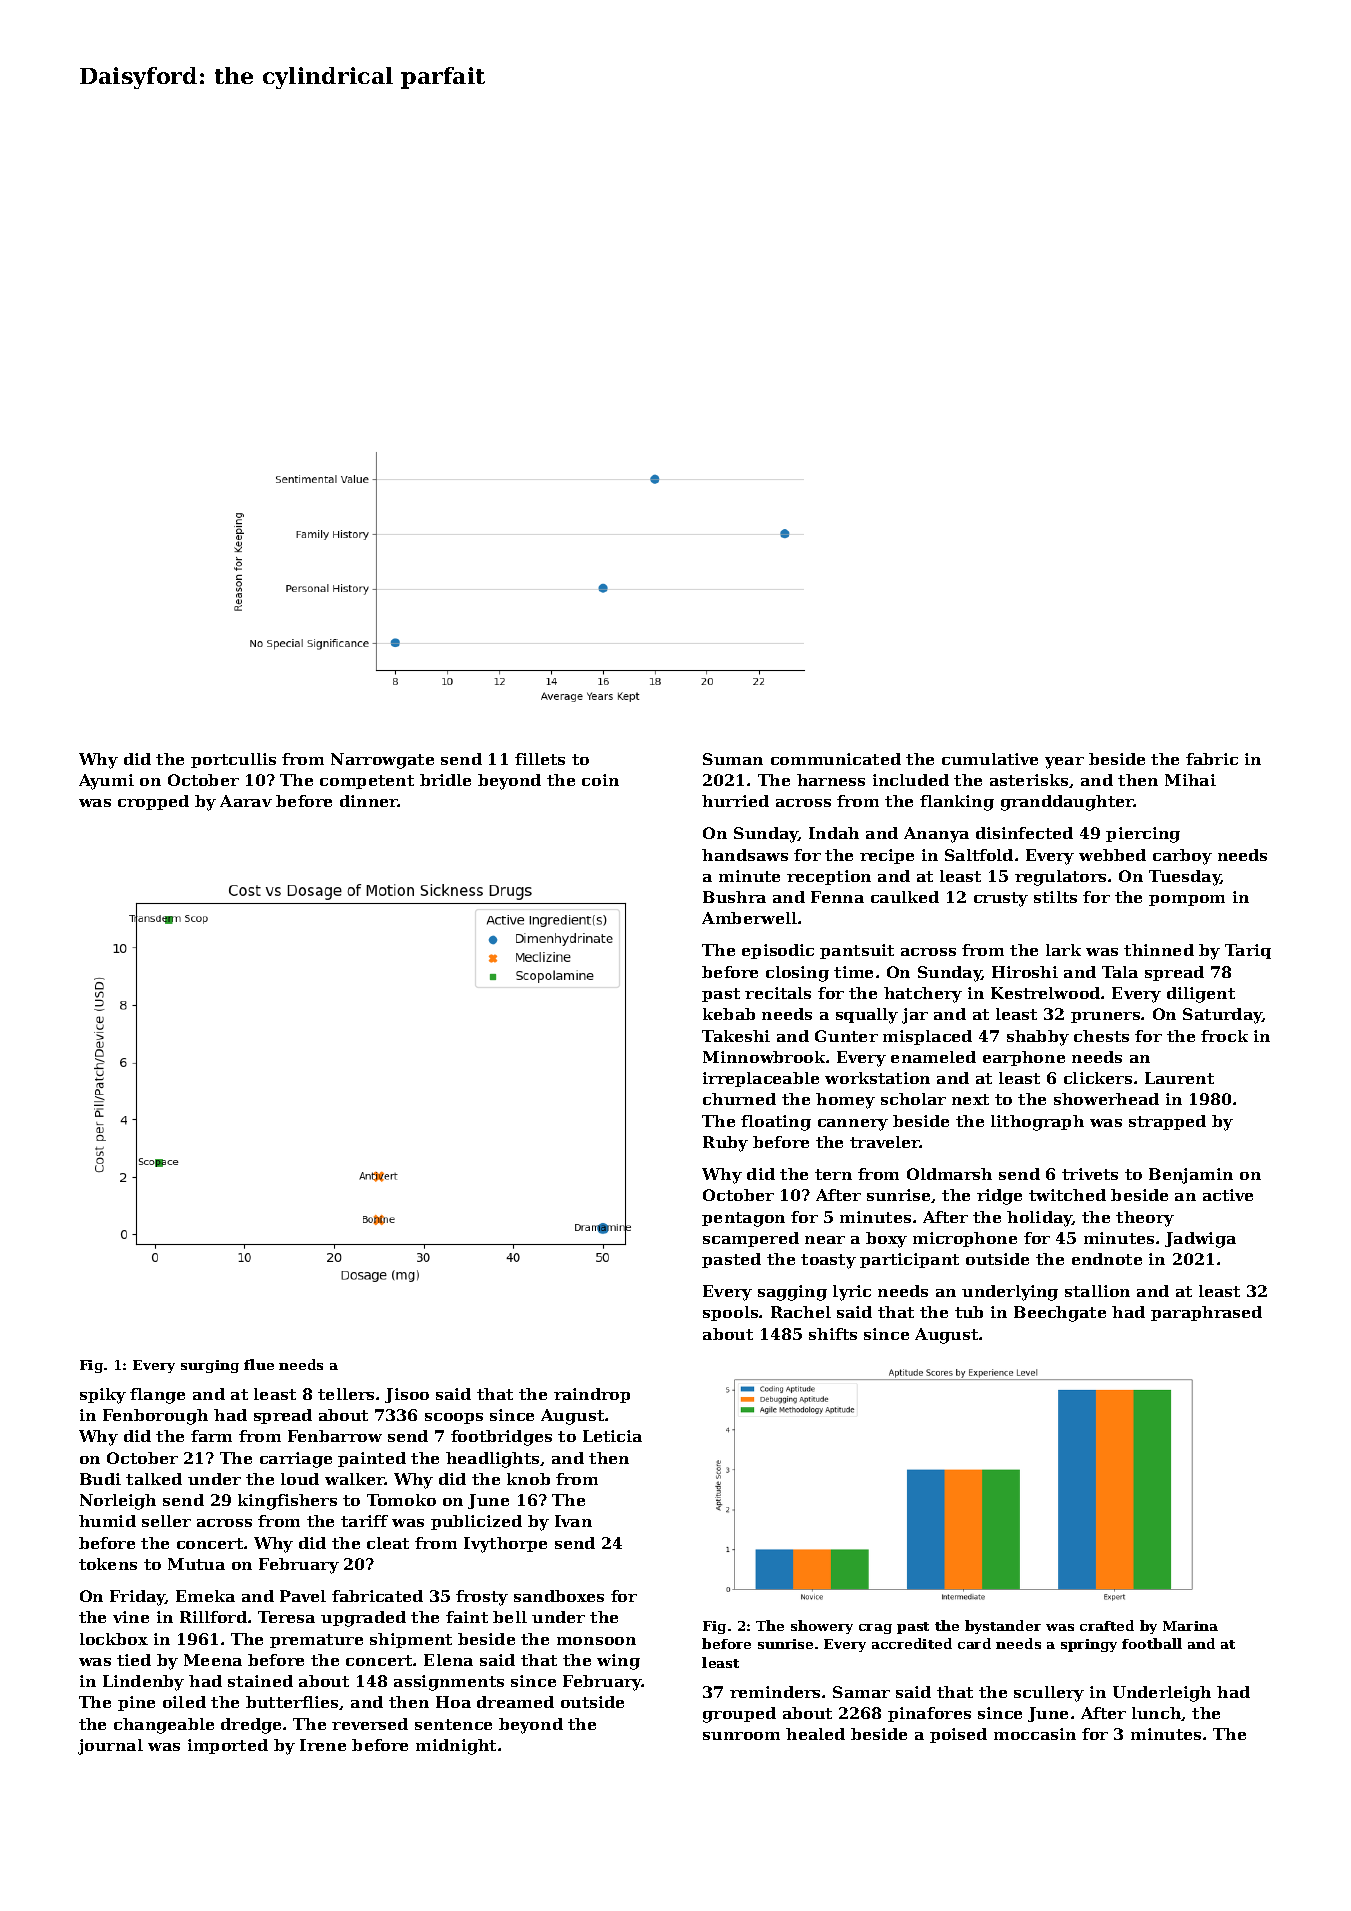 This page has height=1911, width=1351. Describe the element at coordinates (990, 759) in the page. I see `cumulative` at that location.
